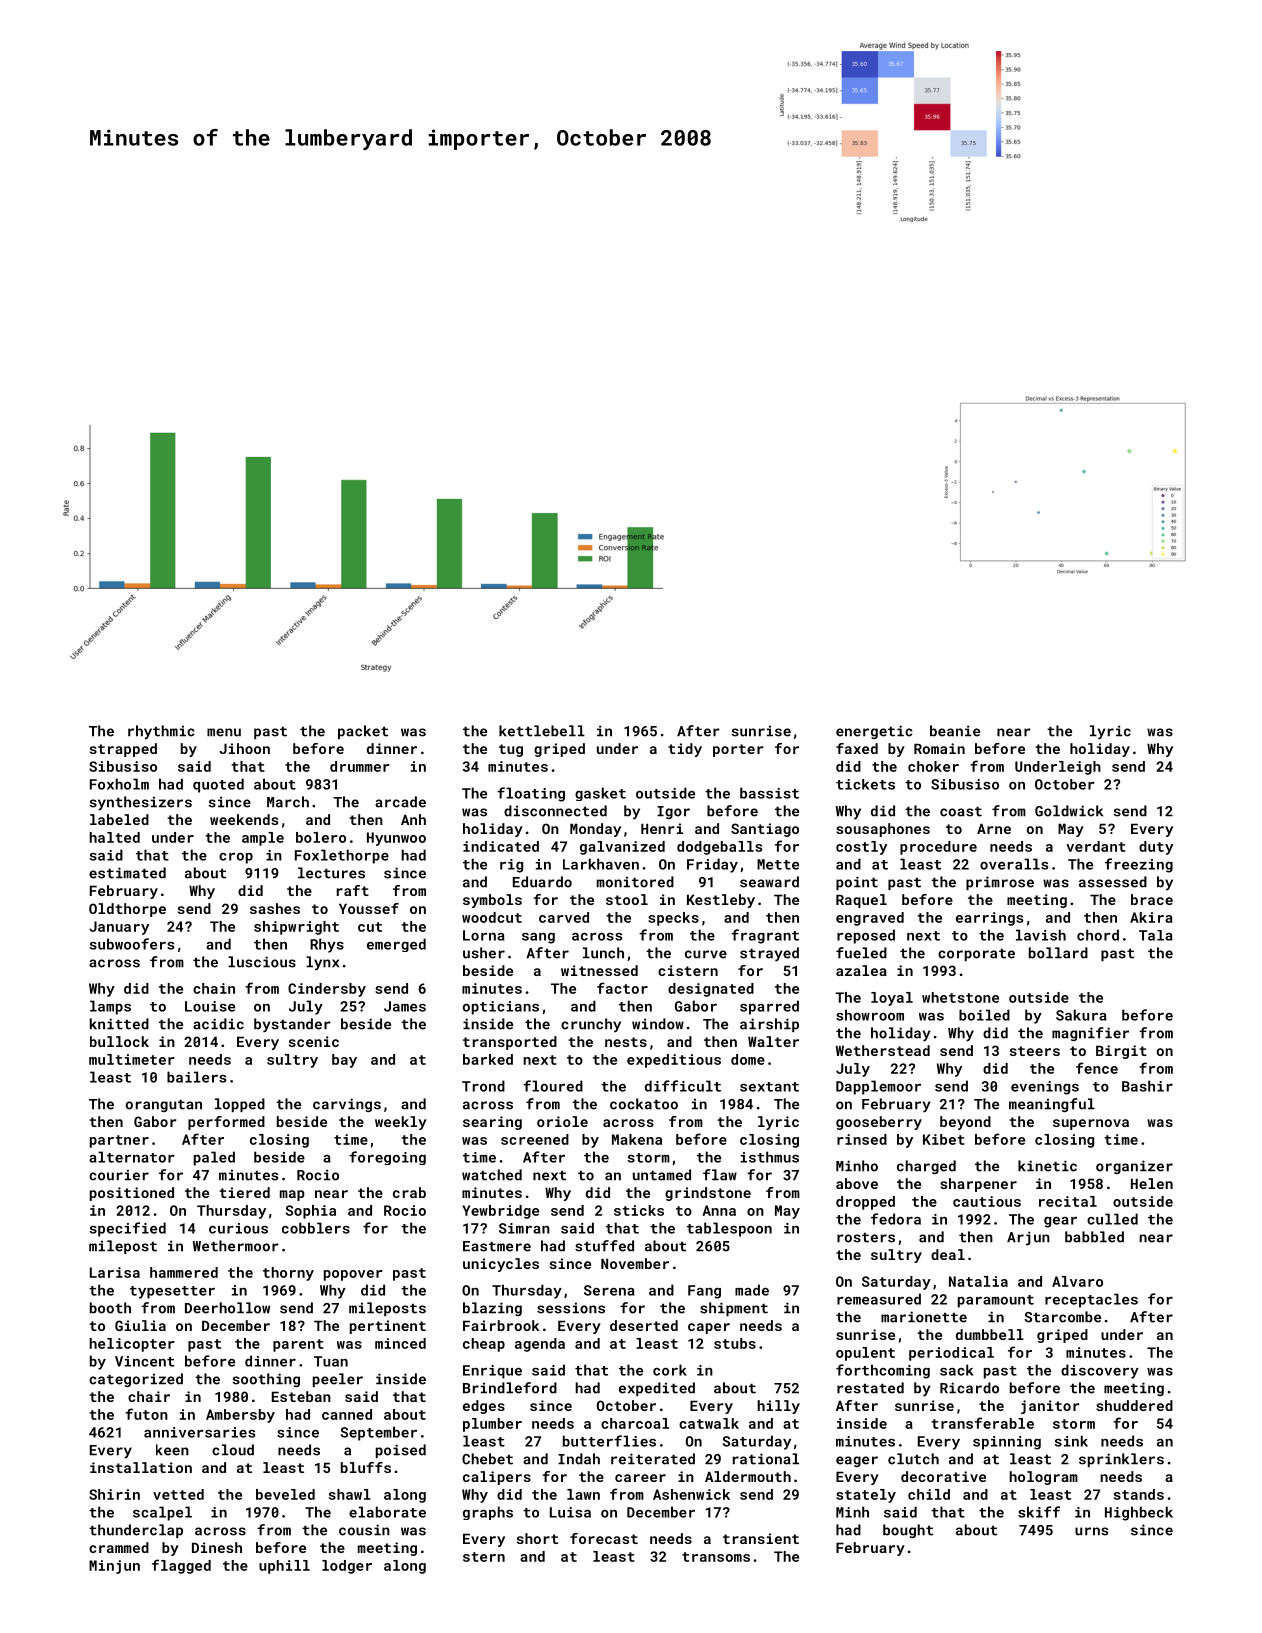 Image resolution: width=1262 pixels, height=1633 pixels. What do you see at coordinates (989, 919) in the screenshot?
I see `earrings` at bounding box center [989, 919].
